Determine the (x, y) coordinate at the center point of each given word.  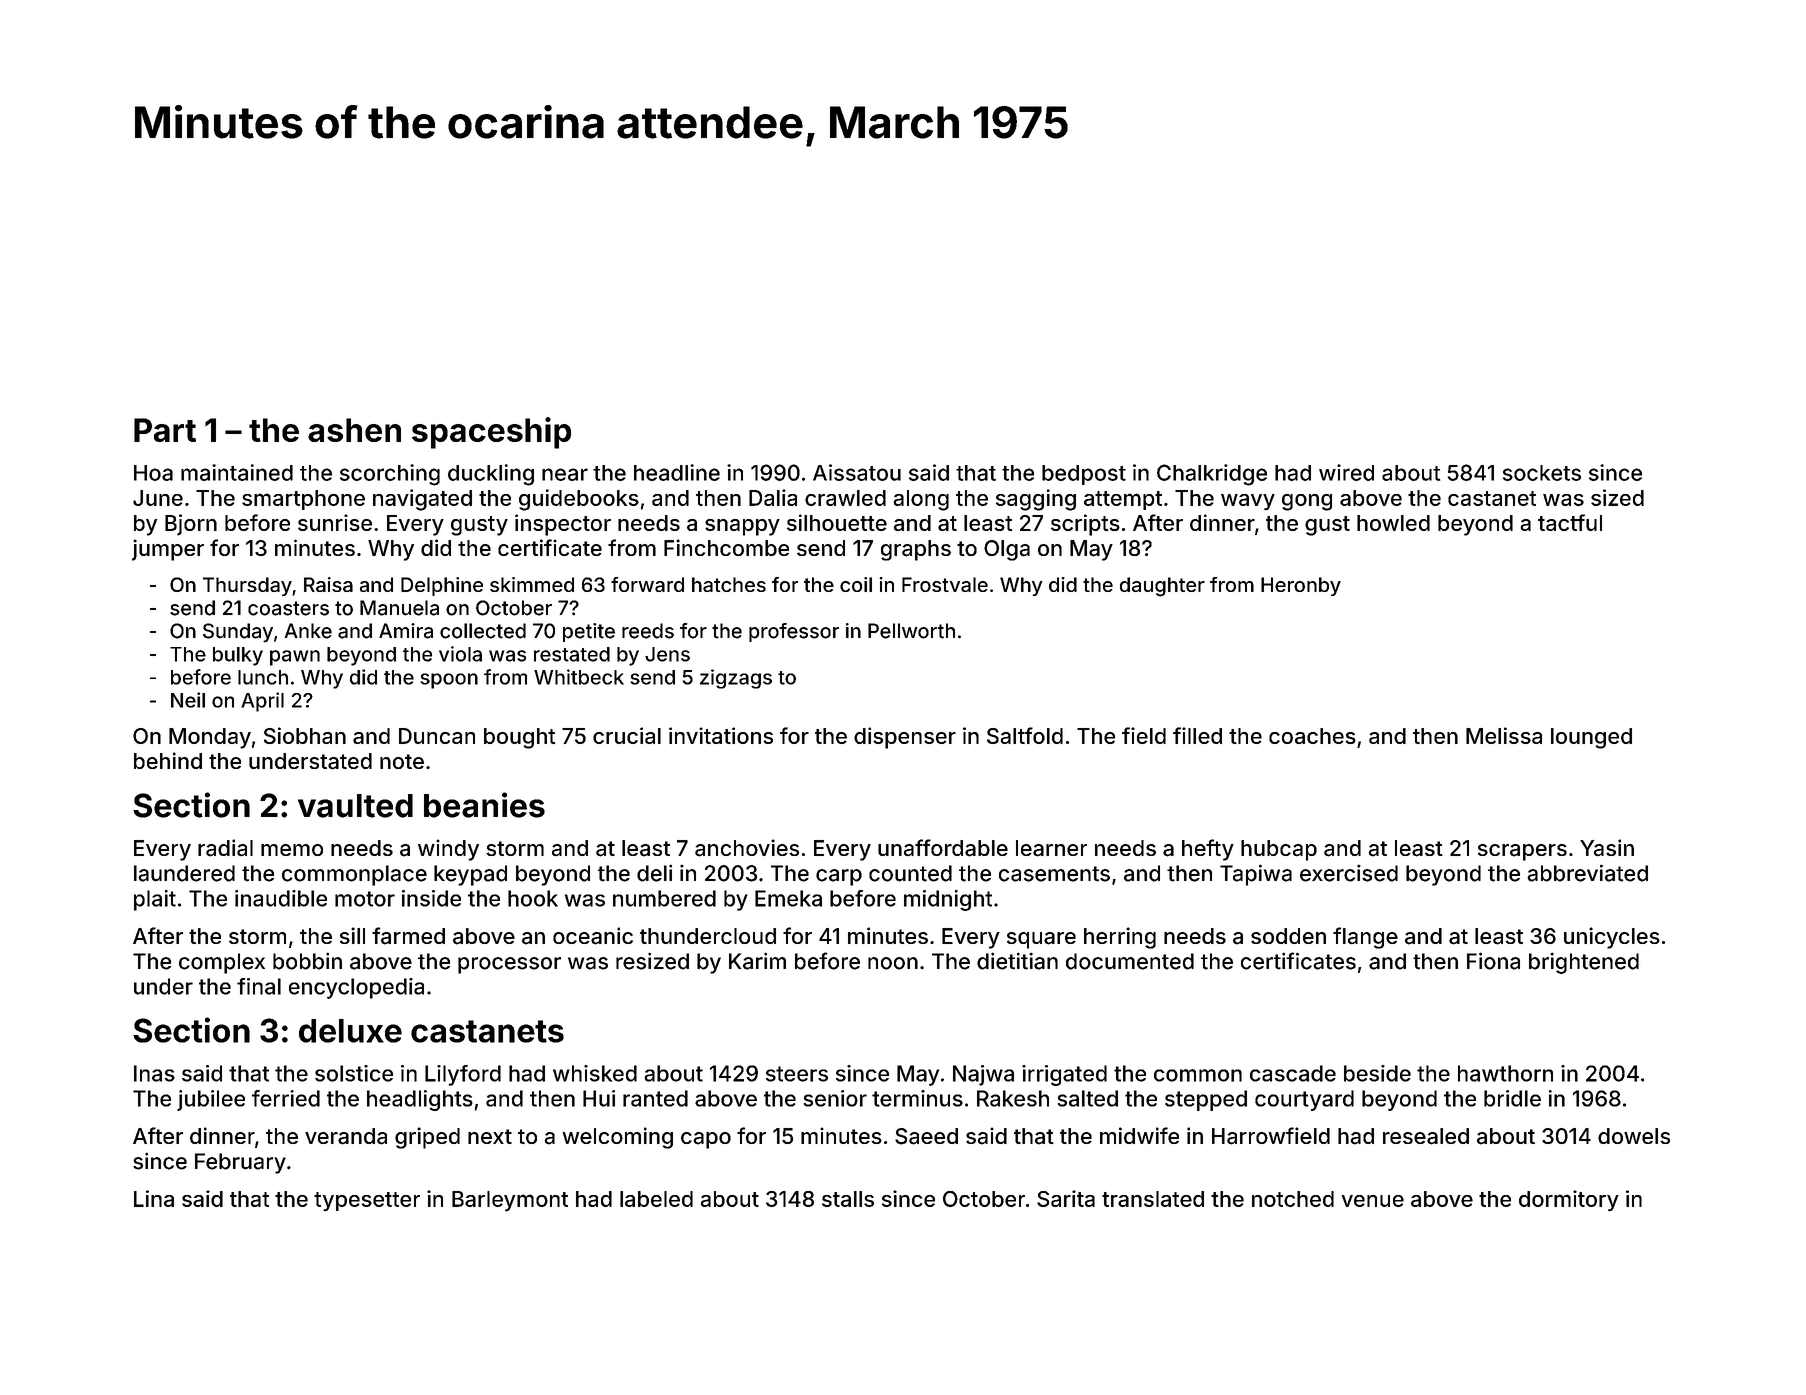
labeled (656, 1199)
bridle (1512, 1098)
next (490, 1136)
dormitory (1569, 1200)
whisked (595, 1073)
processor (509, 965)
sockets (1542, 473)
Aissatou (857, 472)
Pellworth (911, 631)
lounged (1591, 738)
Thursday (247, 586)
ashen (354, 430)
